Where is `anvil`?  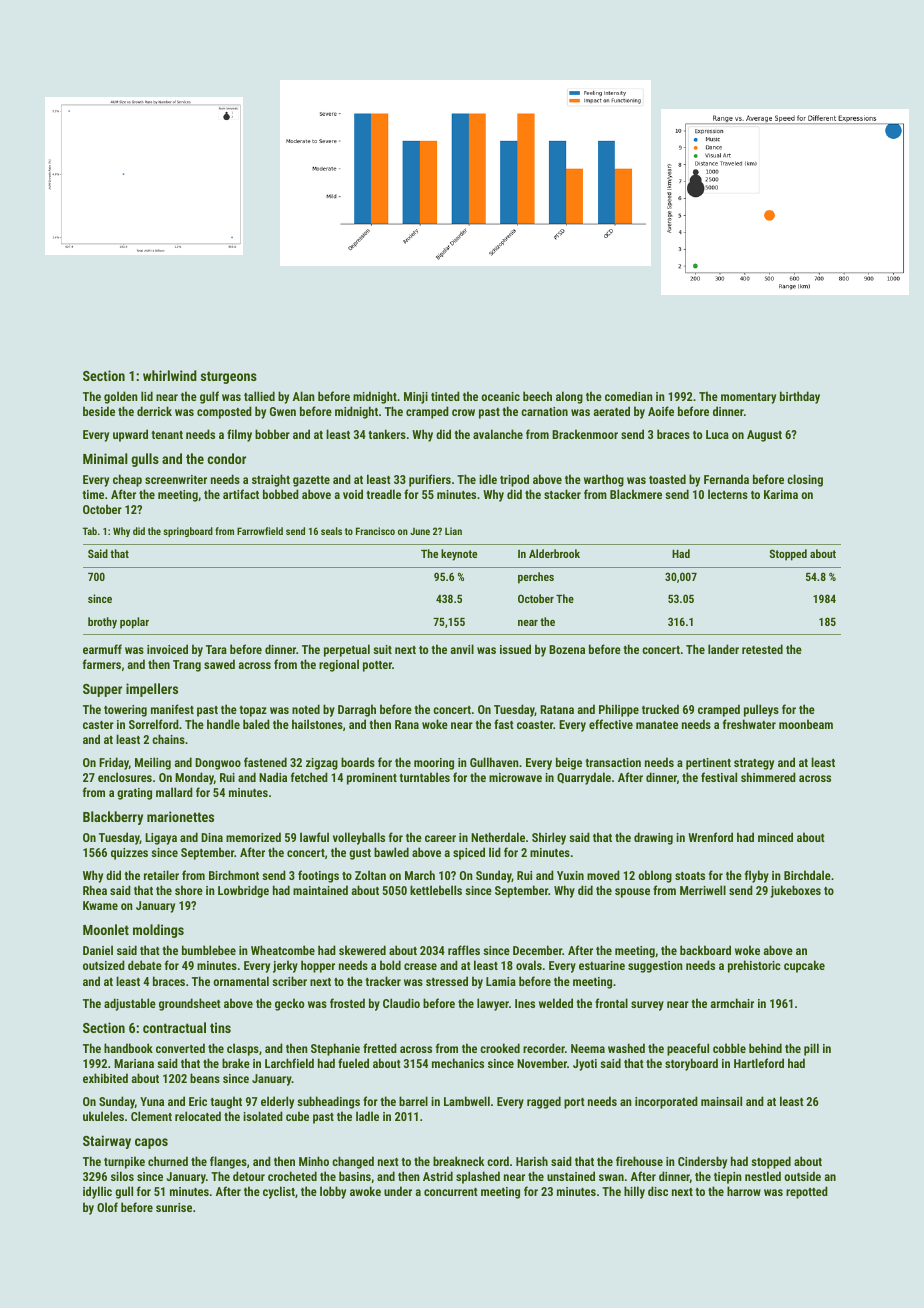 anvil is located at coordinates (462, 649).
